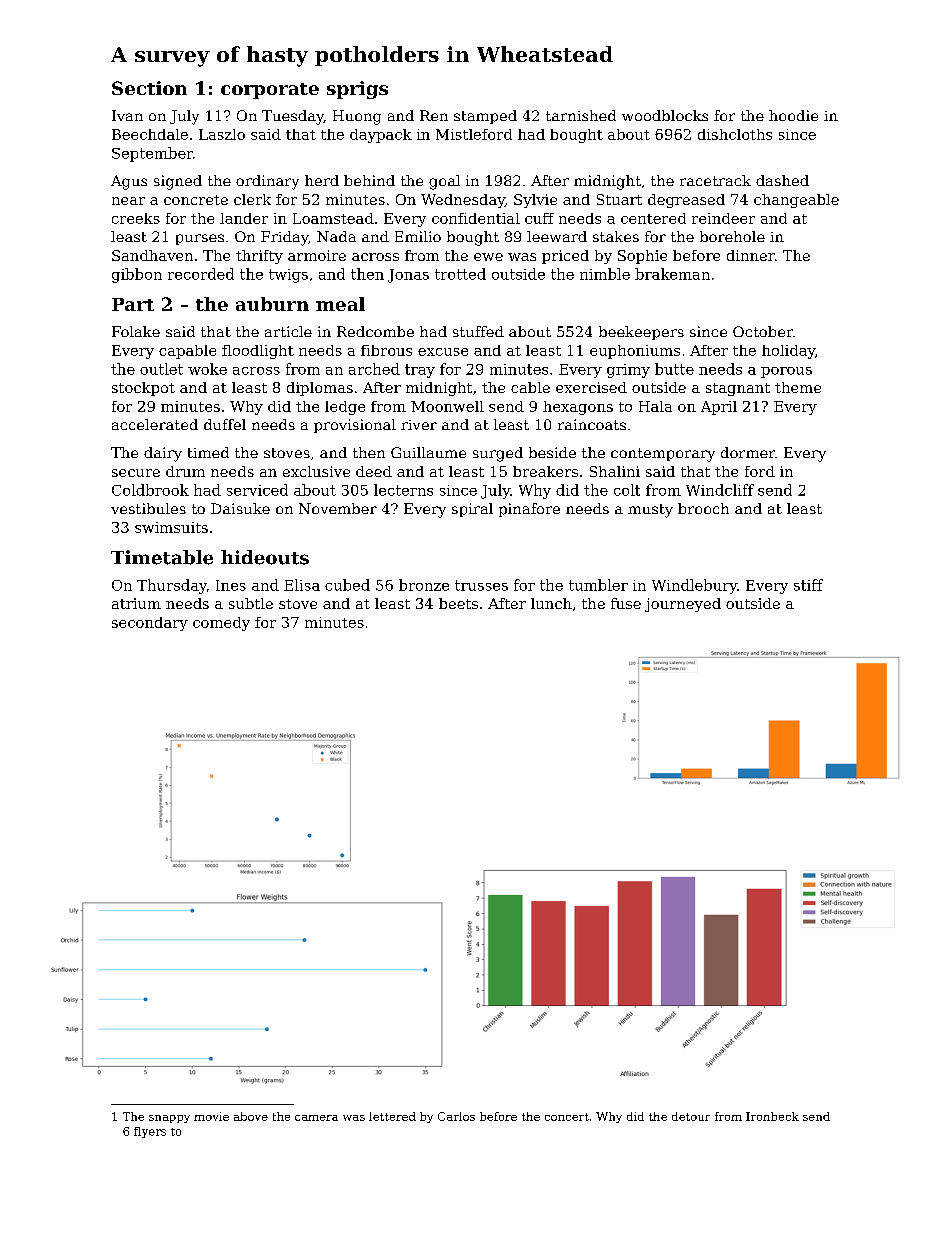 This document has height=1233, width=952. I want to click on serviced, so click(257, 490).
